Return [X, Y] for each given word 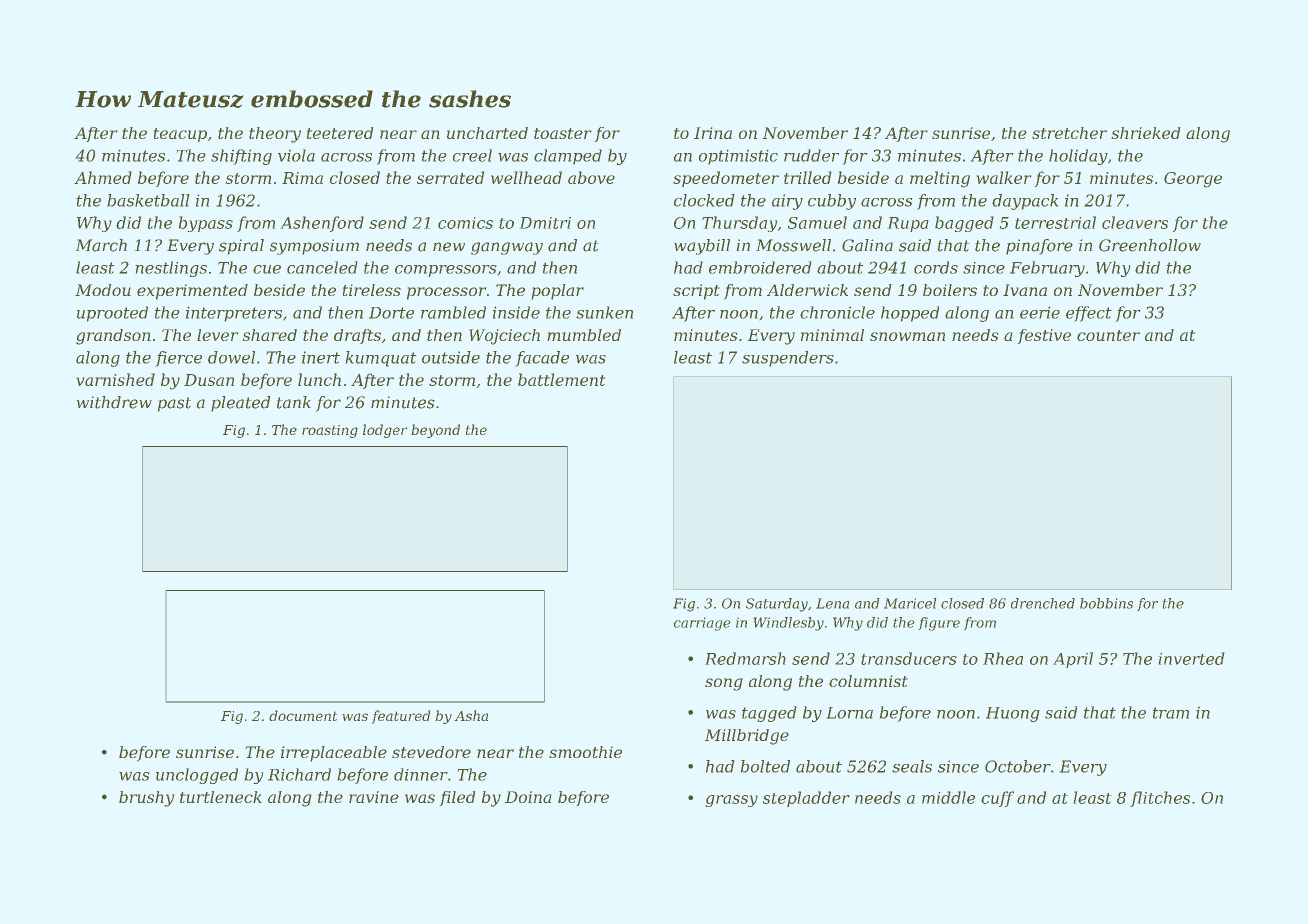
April [1073, 660]
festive [1044, 336]
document [303, 715]
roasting [330, 431]
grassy [731, 801]
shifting [241, 157]
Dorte [391, 313]
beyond [435, 431]
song [724, 684]
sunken [604, 312]
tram [1171, 713]
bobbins [1106, 603]
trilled [808, 177]
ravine [374, 797]
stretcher [1069, 133]
